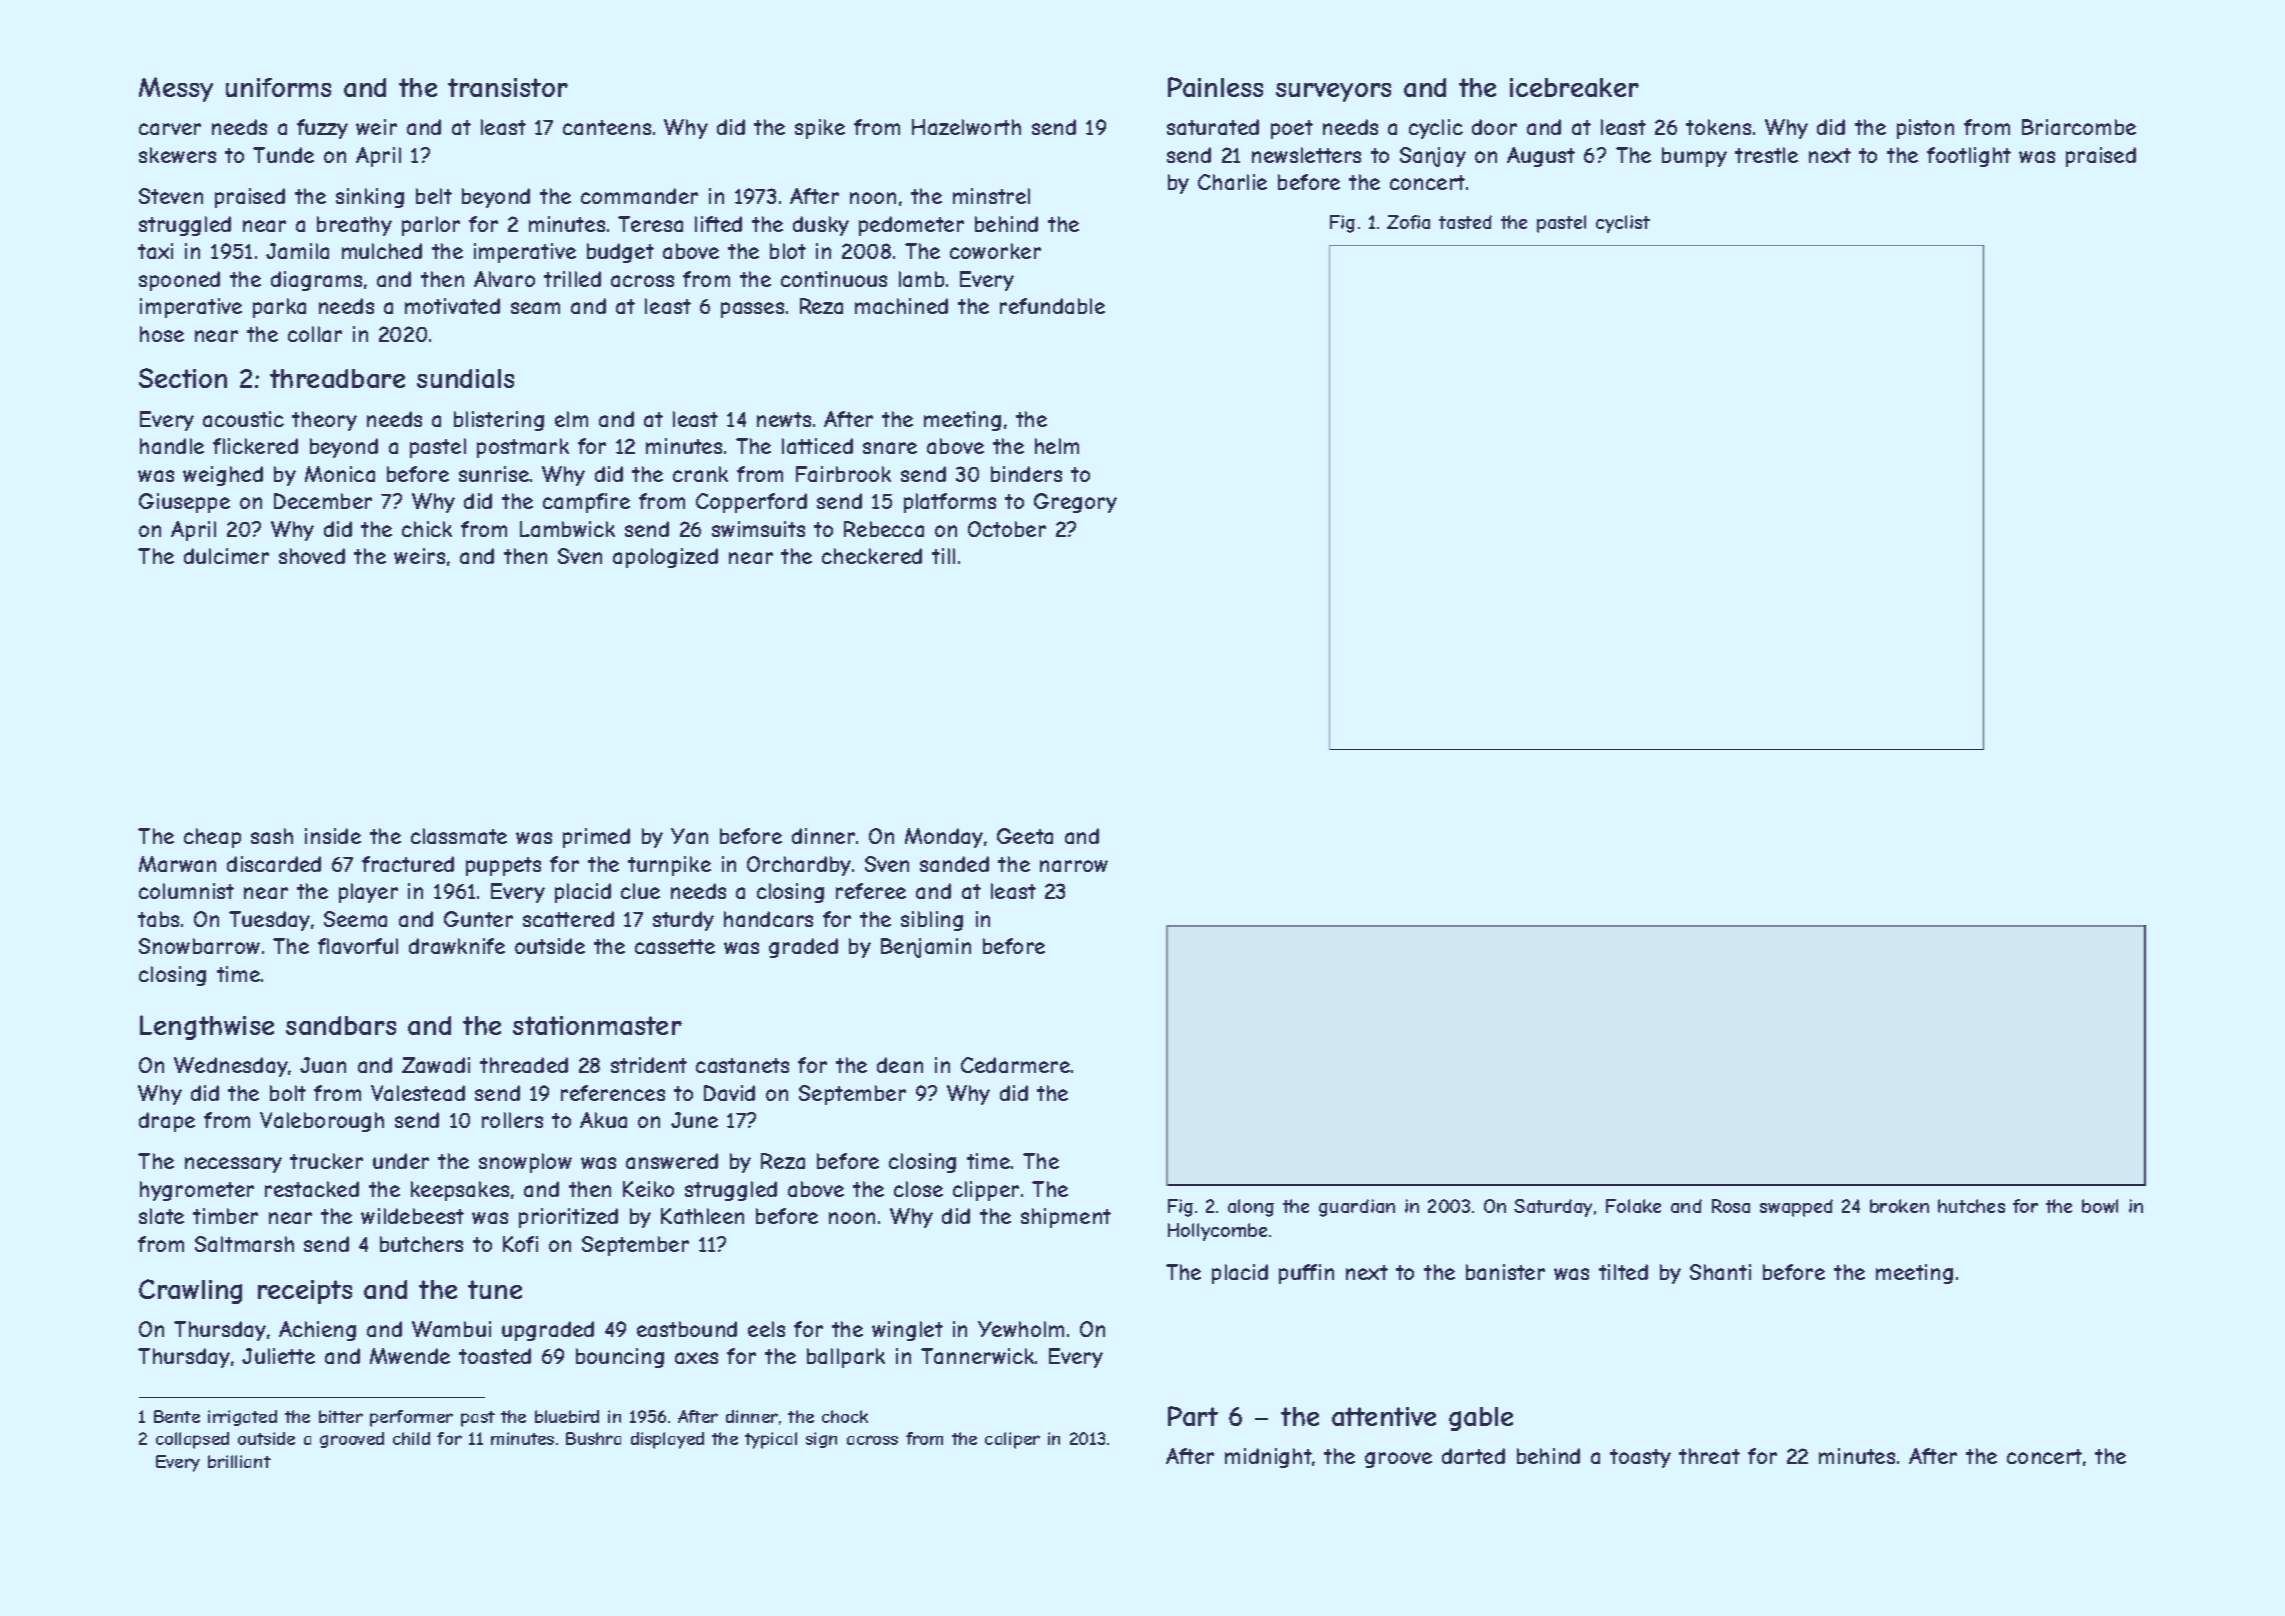 This page has height=1616, width=2285. What do you see at coordinates (1074, 866) in the page?
I see `narrow` at bounding box center [1074, 866].
